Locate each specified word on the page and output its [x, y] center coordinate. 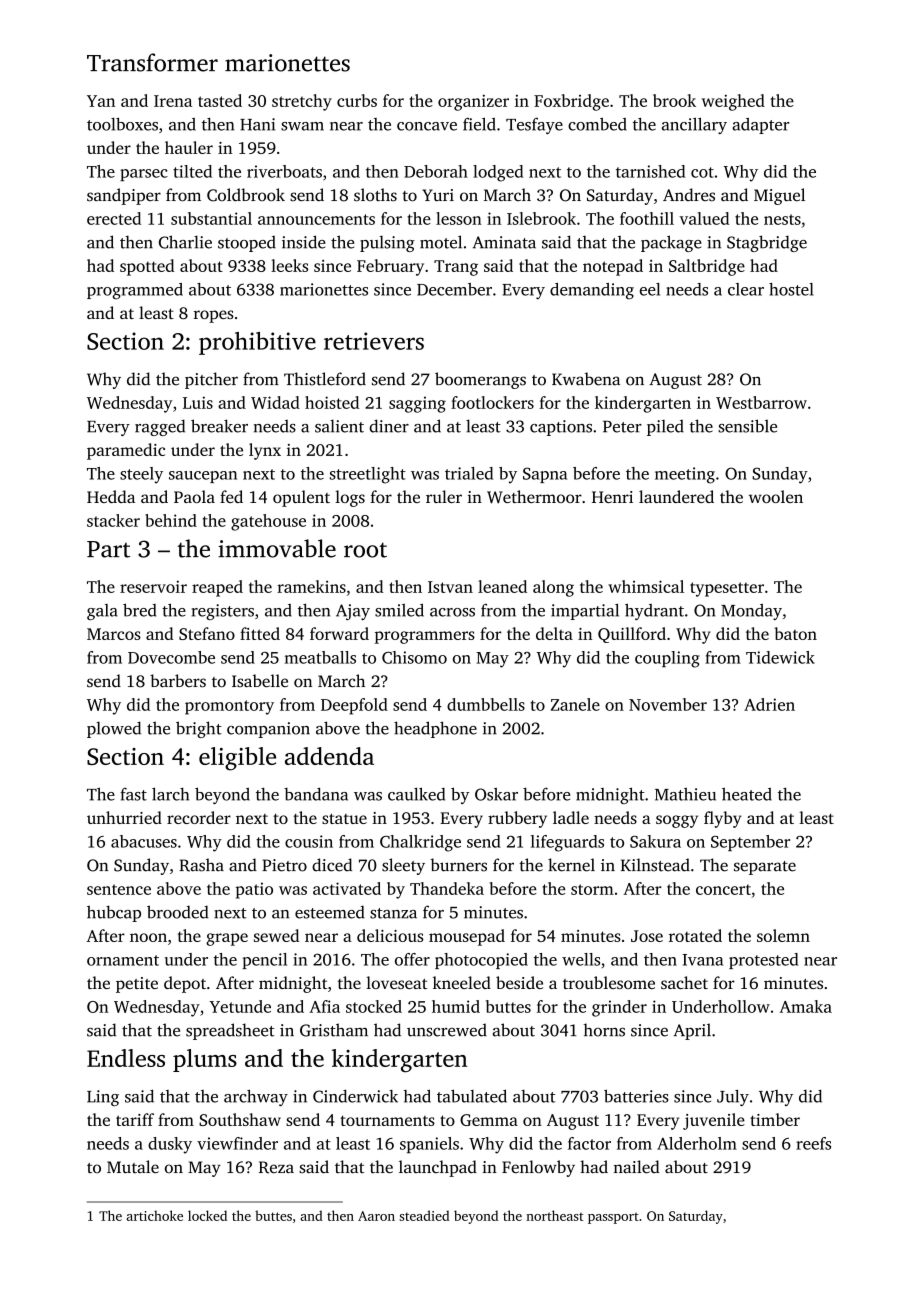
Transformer [152, 62]
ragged [160, 427]
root [365, 550]
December [454, 289]
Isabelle [260, 681]
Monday [751, 612]
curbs [357, 100]
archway [256, 1097]
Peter [622, 427]
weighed [733, 102]
